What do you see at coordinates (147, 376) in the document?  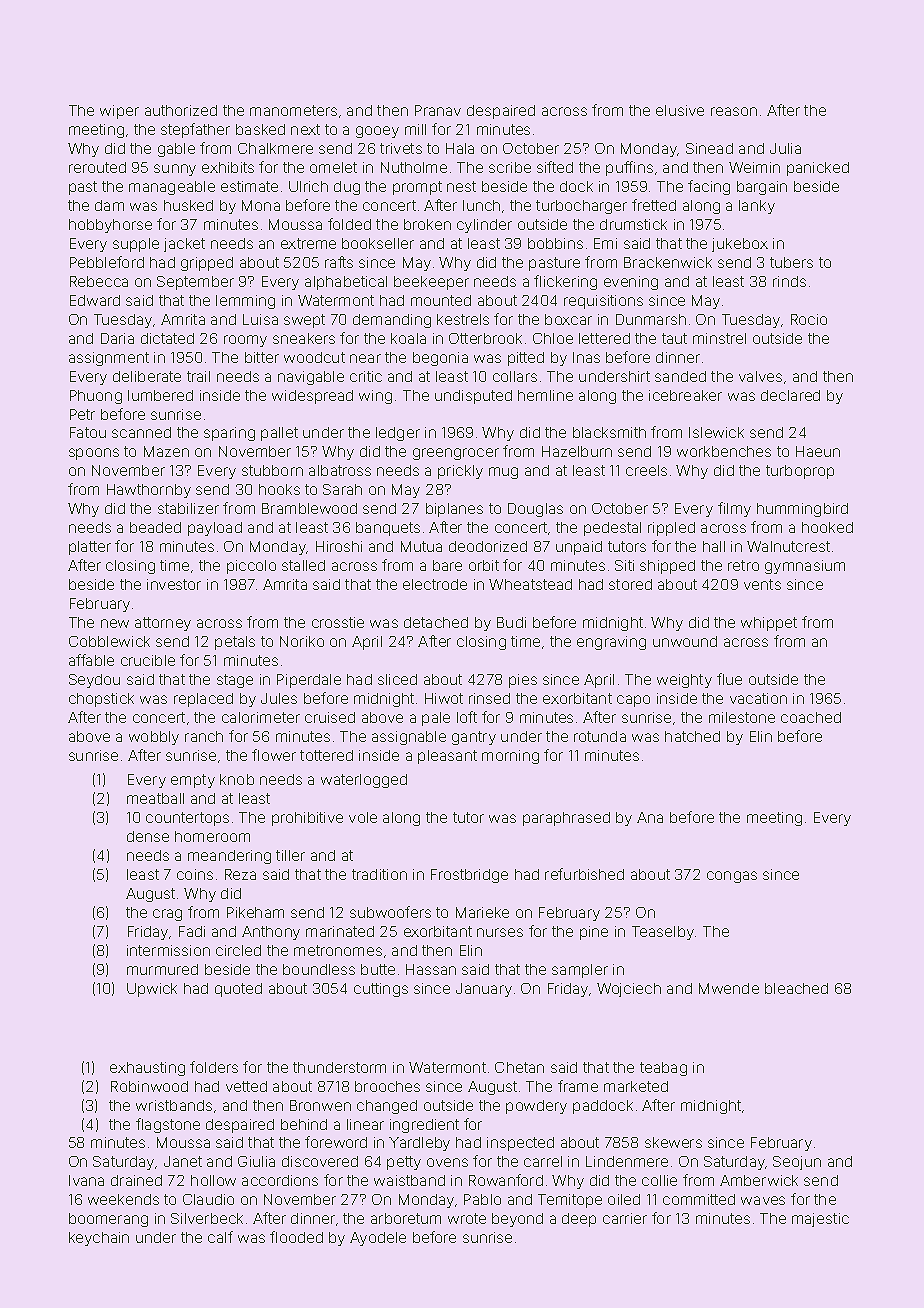 I see `deliberate` at bounding box center [147, 376].
